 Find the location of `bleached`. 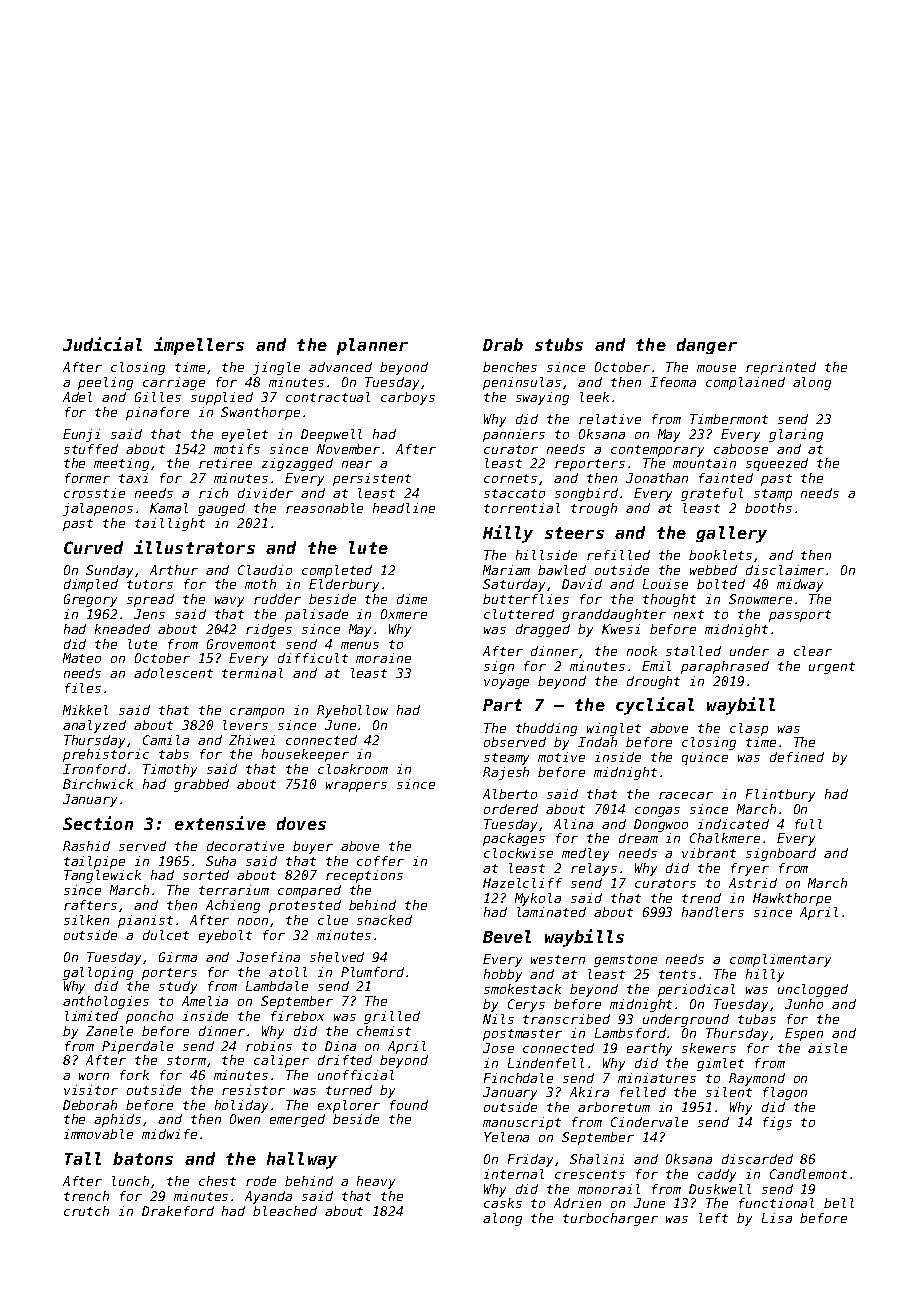

bleached is located at coordinates (285, 1211).
